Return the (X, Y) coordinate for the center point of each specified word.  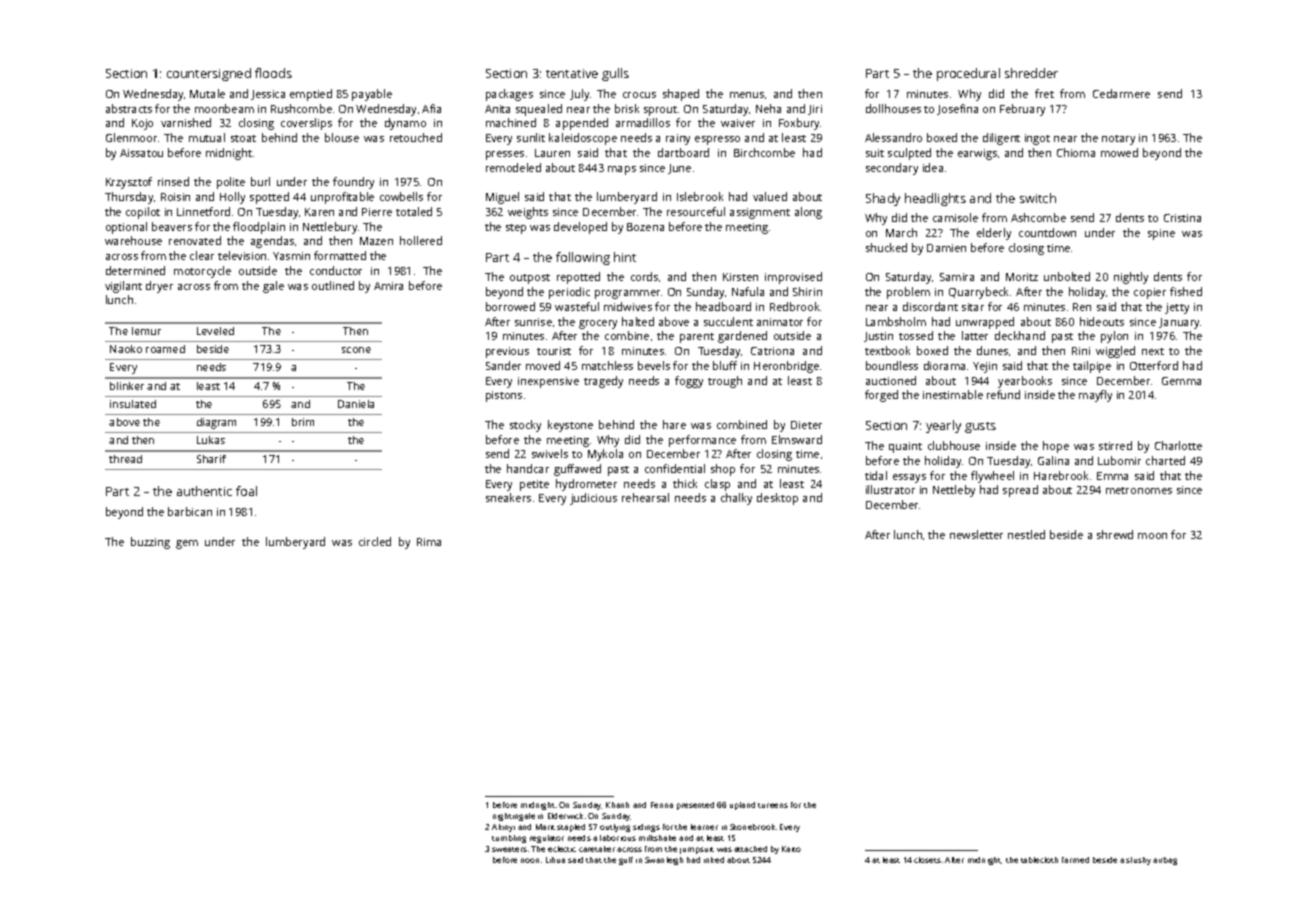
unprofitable (342, 198)
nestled (1026, 534)
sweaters (509, 849)
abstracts (129, 108)
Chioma (1076, 152)
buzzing (150, 543)
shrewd (1115, 534)
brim (303, 422)
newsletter (976, 534)
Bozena (645, 227)
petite (534, 485)
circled (375, 541)
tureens (773, 805)
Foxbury (800, 124)
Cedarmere (1121, 93)
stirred (1115, 445)
